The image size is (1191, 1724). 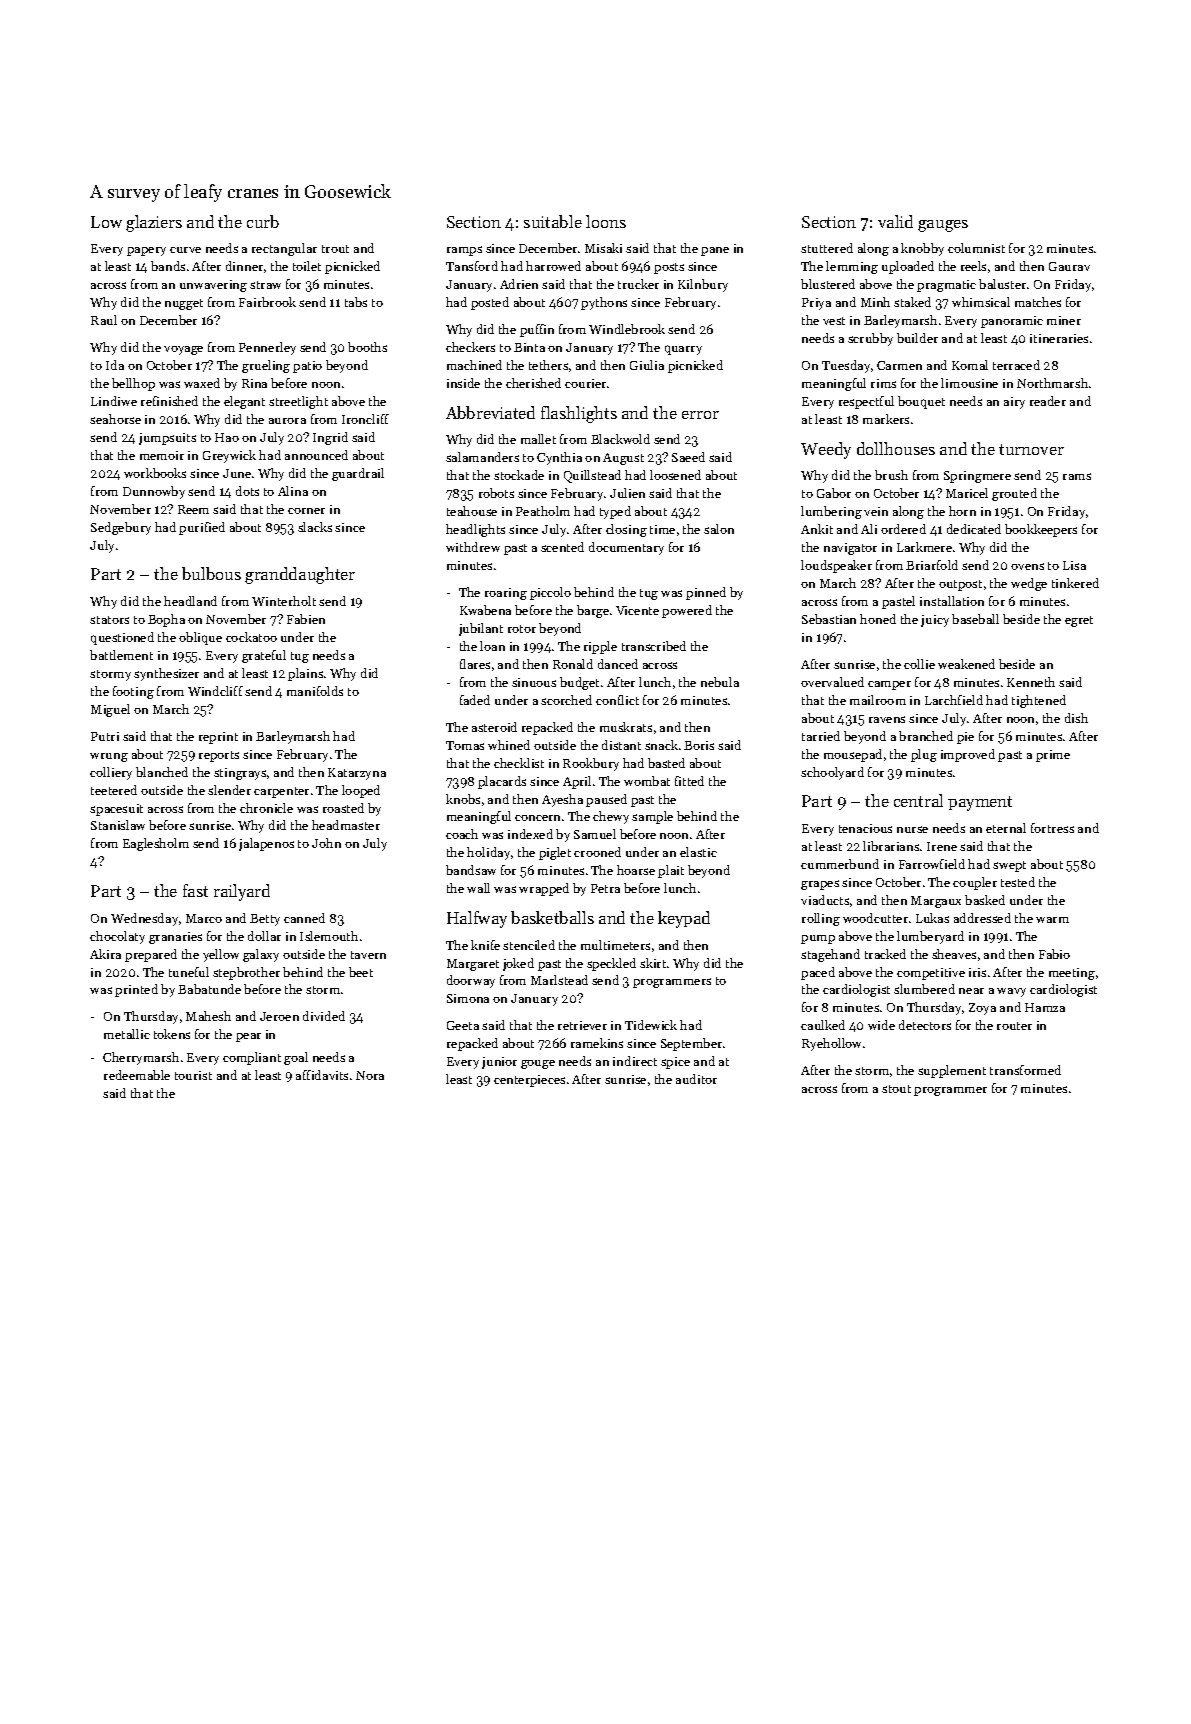 I want to click on valid, so click(x=895, y=221).
